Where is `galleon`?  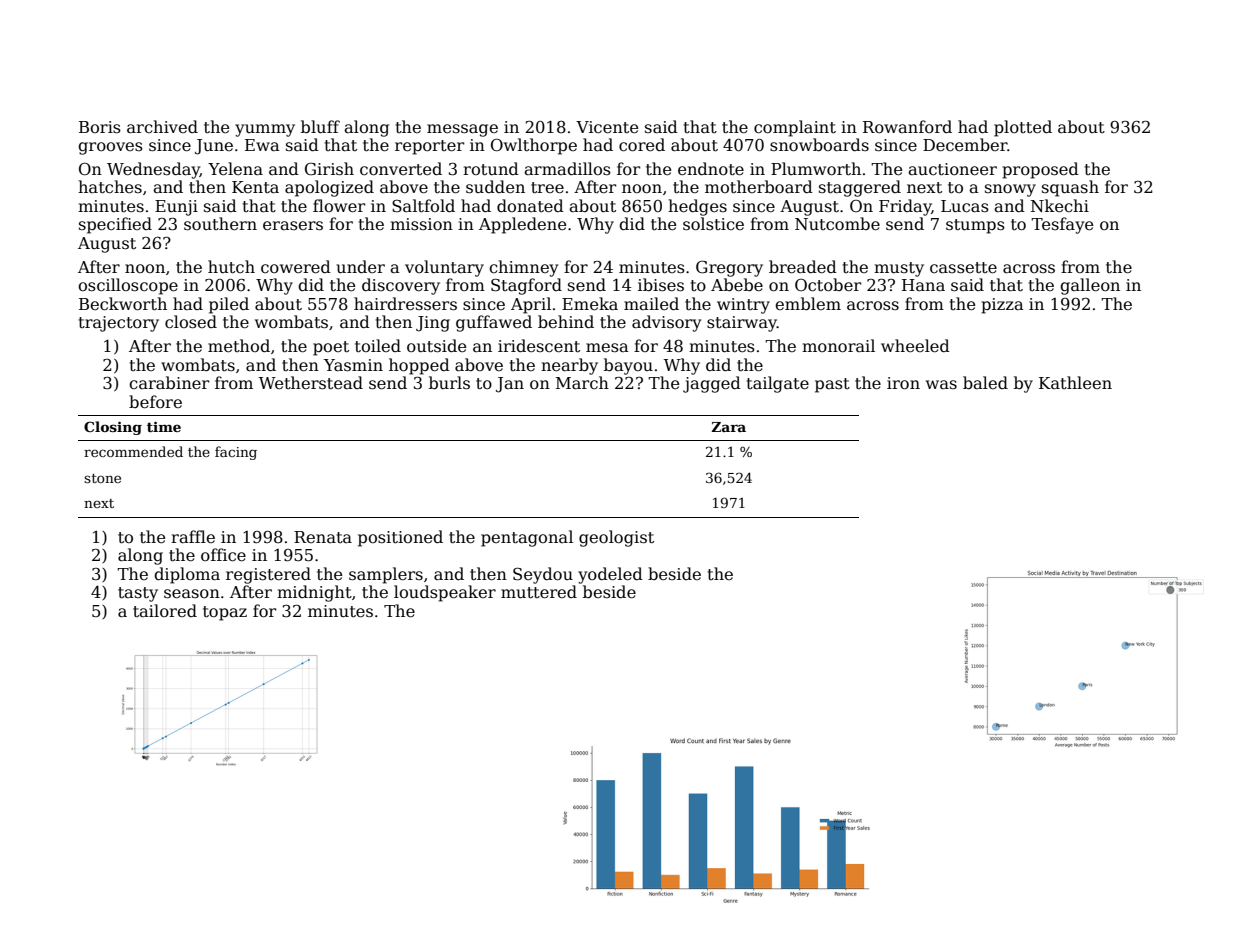 galleon is located at coordinates (1090, 286).
